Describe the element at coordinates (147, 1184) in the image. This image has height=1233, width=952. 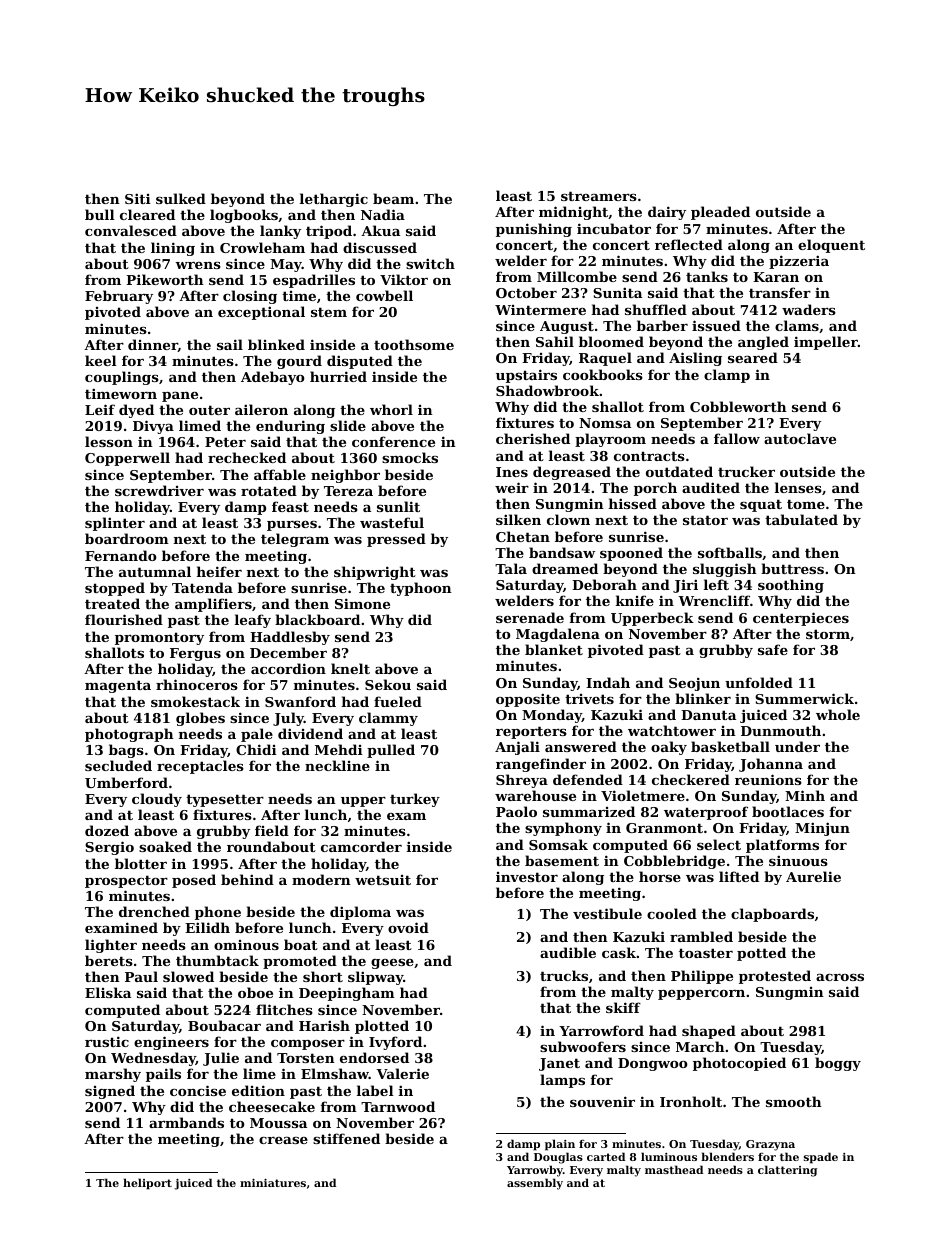
I see `heliport` at that location.
